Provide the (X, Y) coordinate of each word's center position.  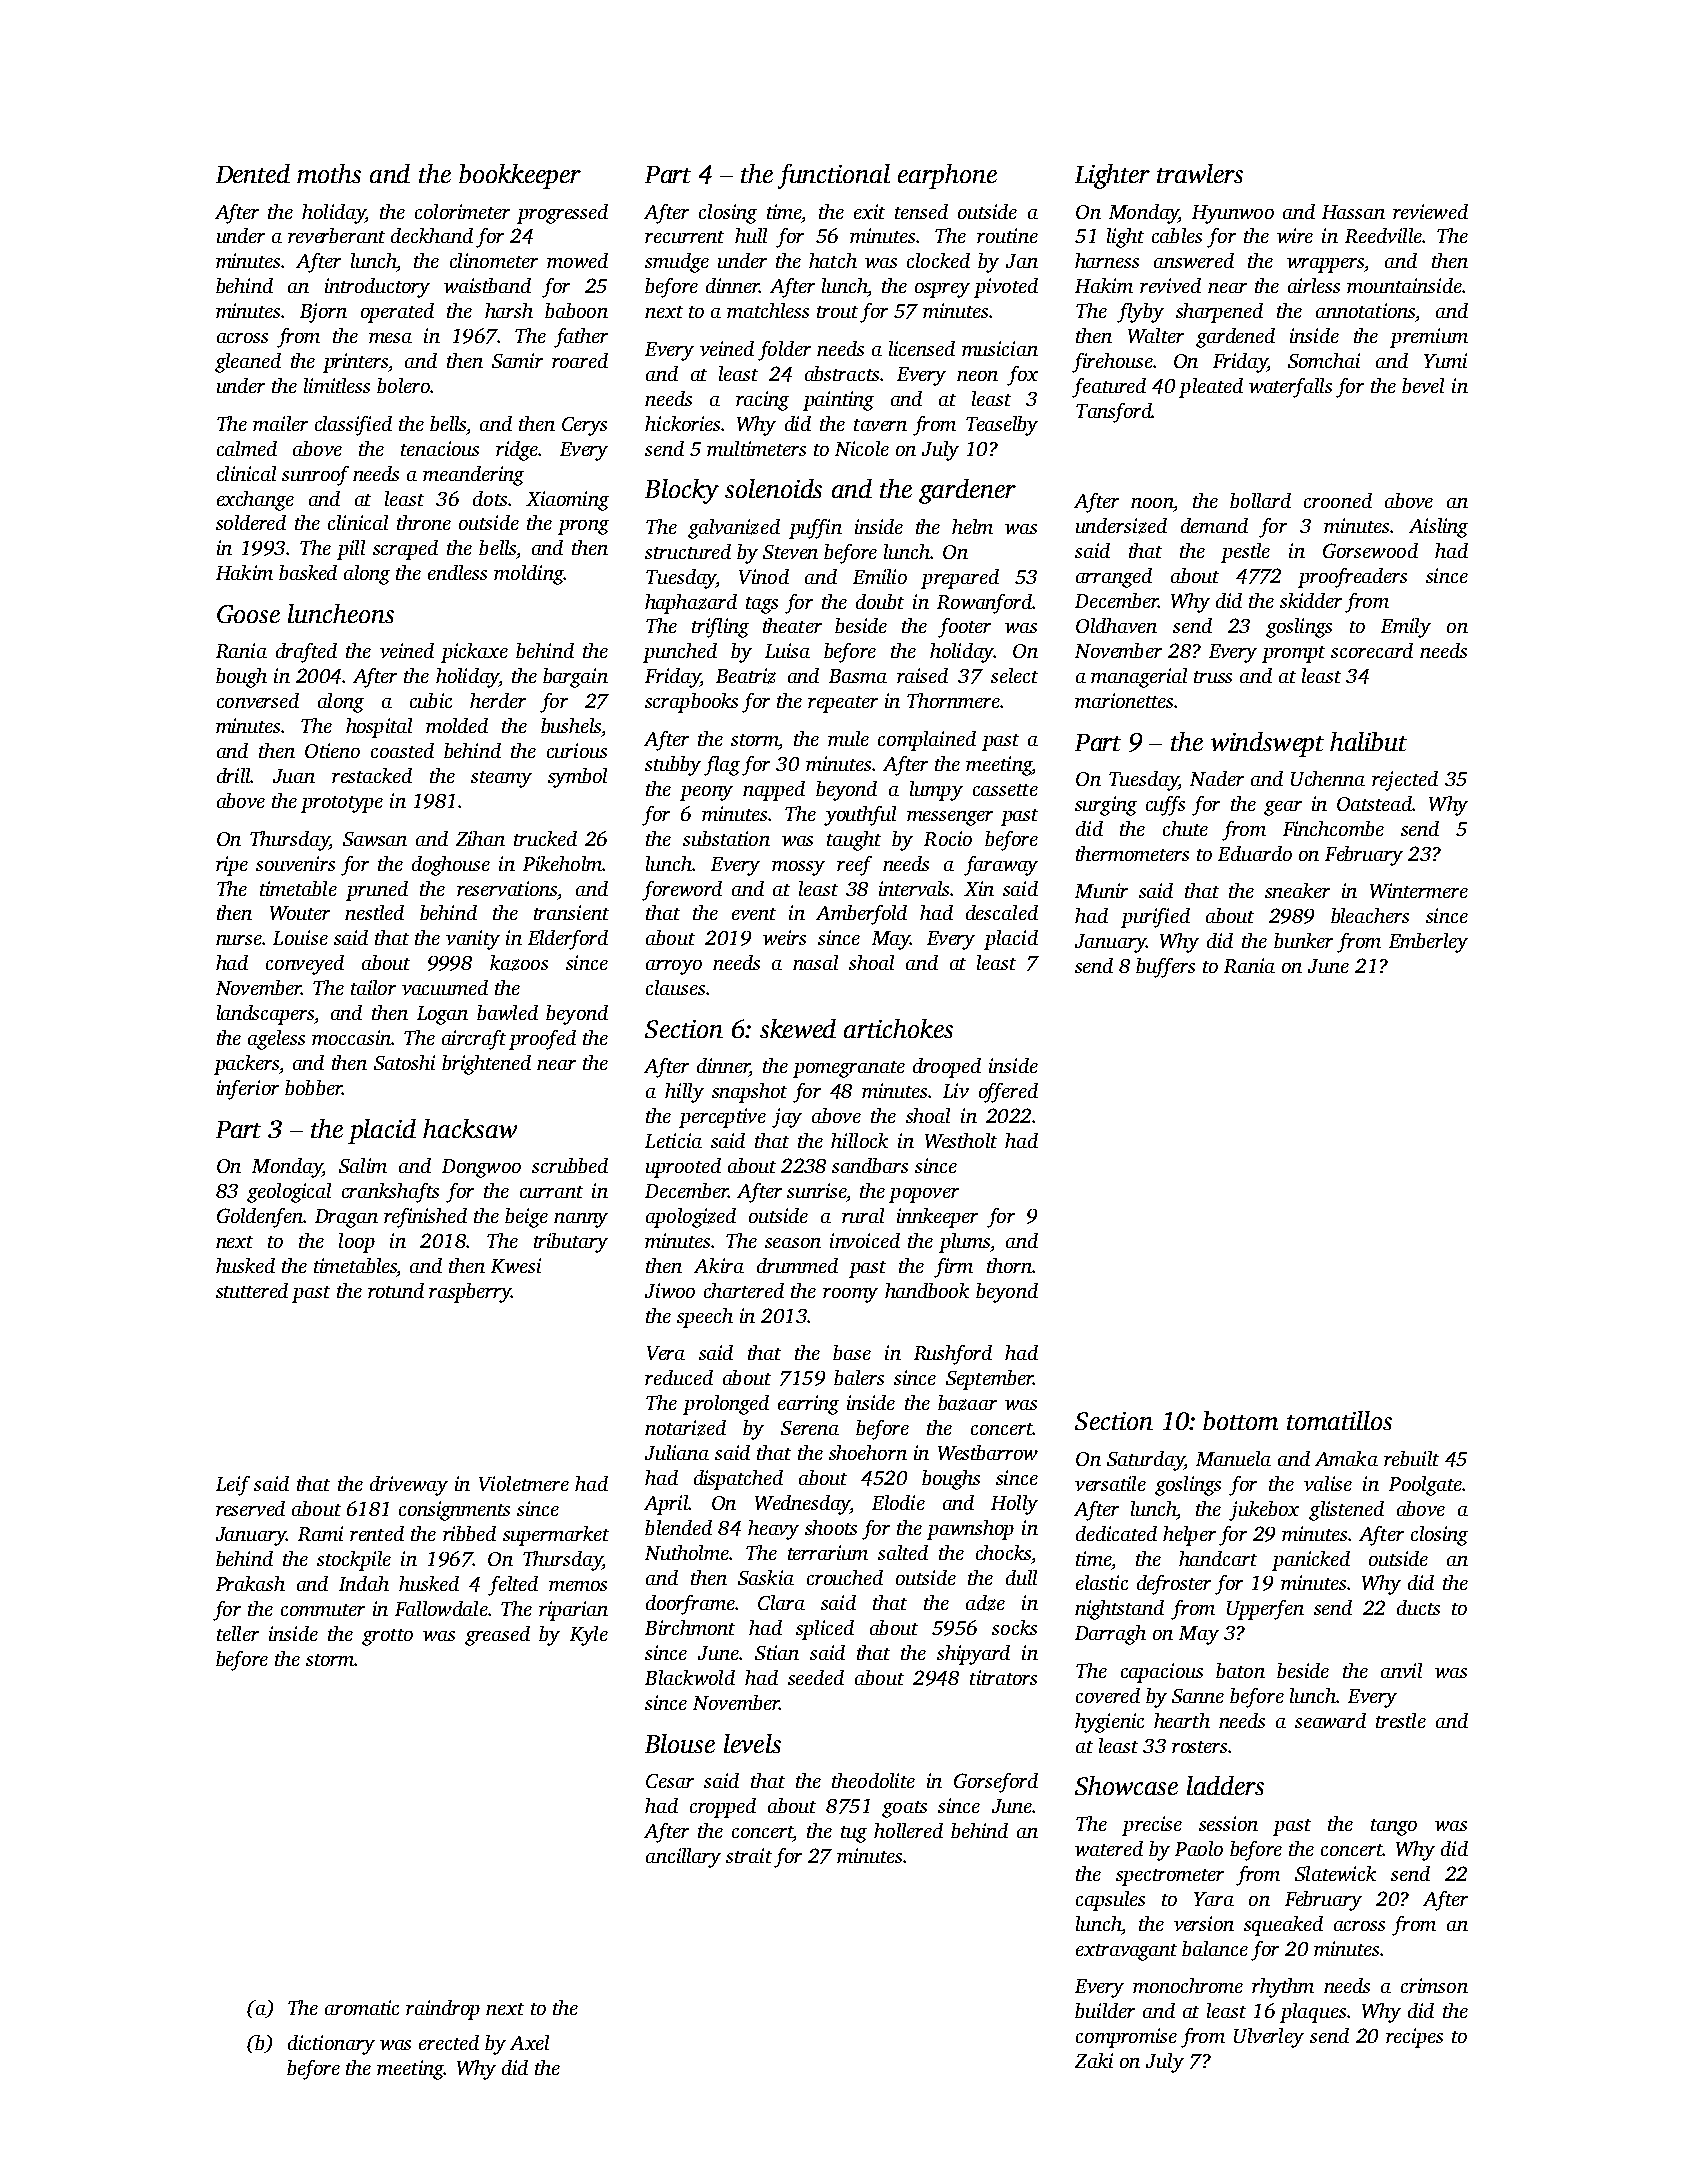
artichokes (898, 1028)
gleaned (248, 363)
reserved (250, 1508)
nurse (239, 940)
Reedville (1383, 235)
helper (1189, 1536)
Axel (529, 2042)
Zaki (1094, 2060)
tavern (880, 425)
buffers (1165, 968)
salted (903, 1552)
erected (449, 2042)
